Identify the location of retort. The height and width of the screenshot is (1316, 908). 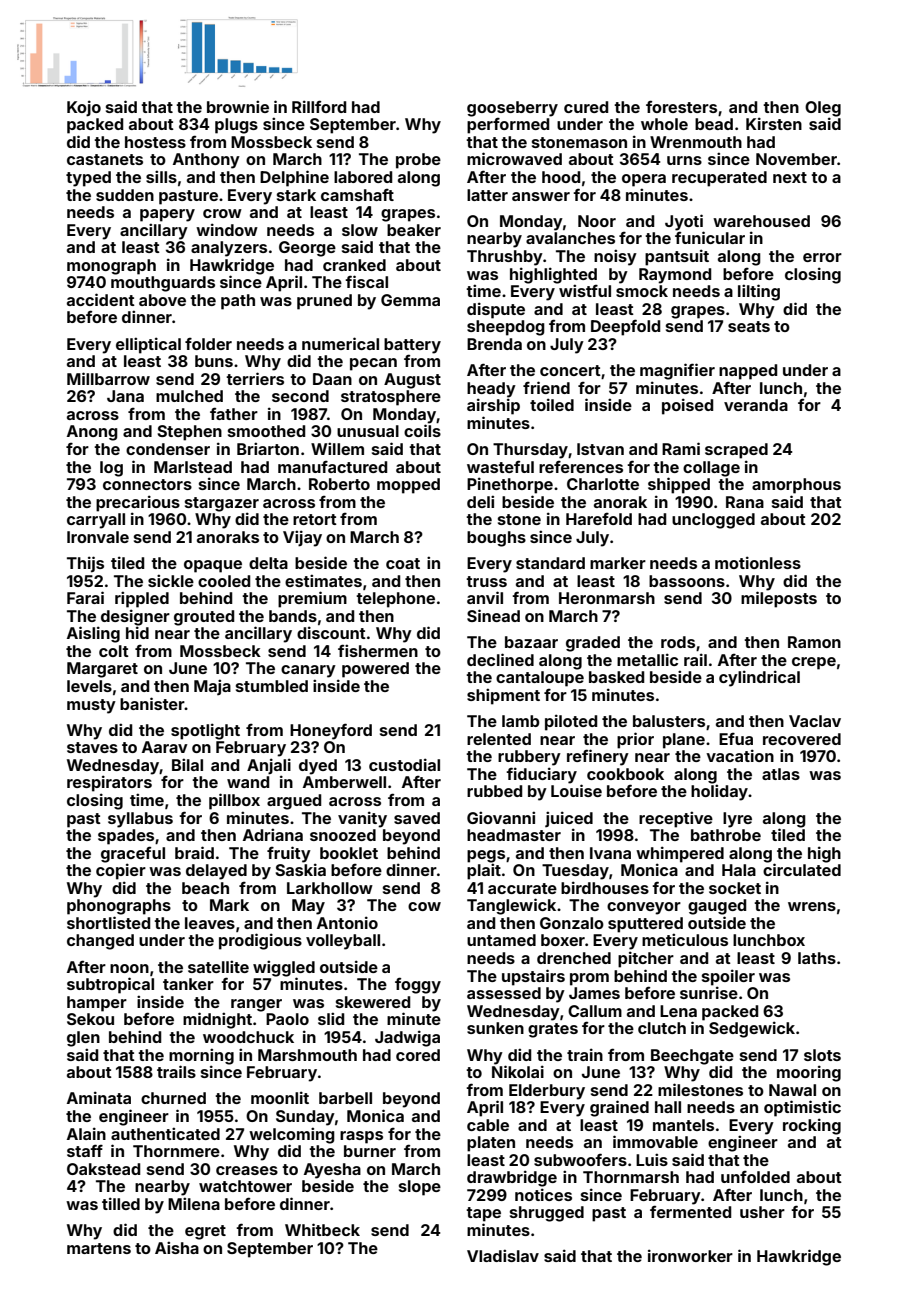
(315, 519).
